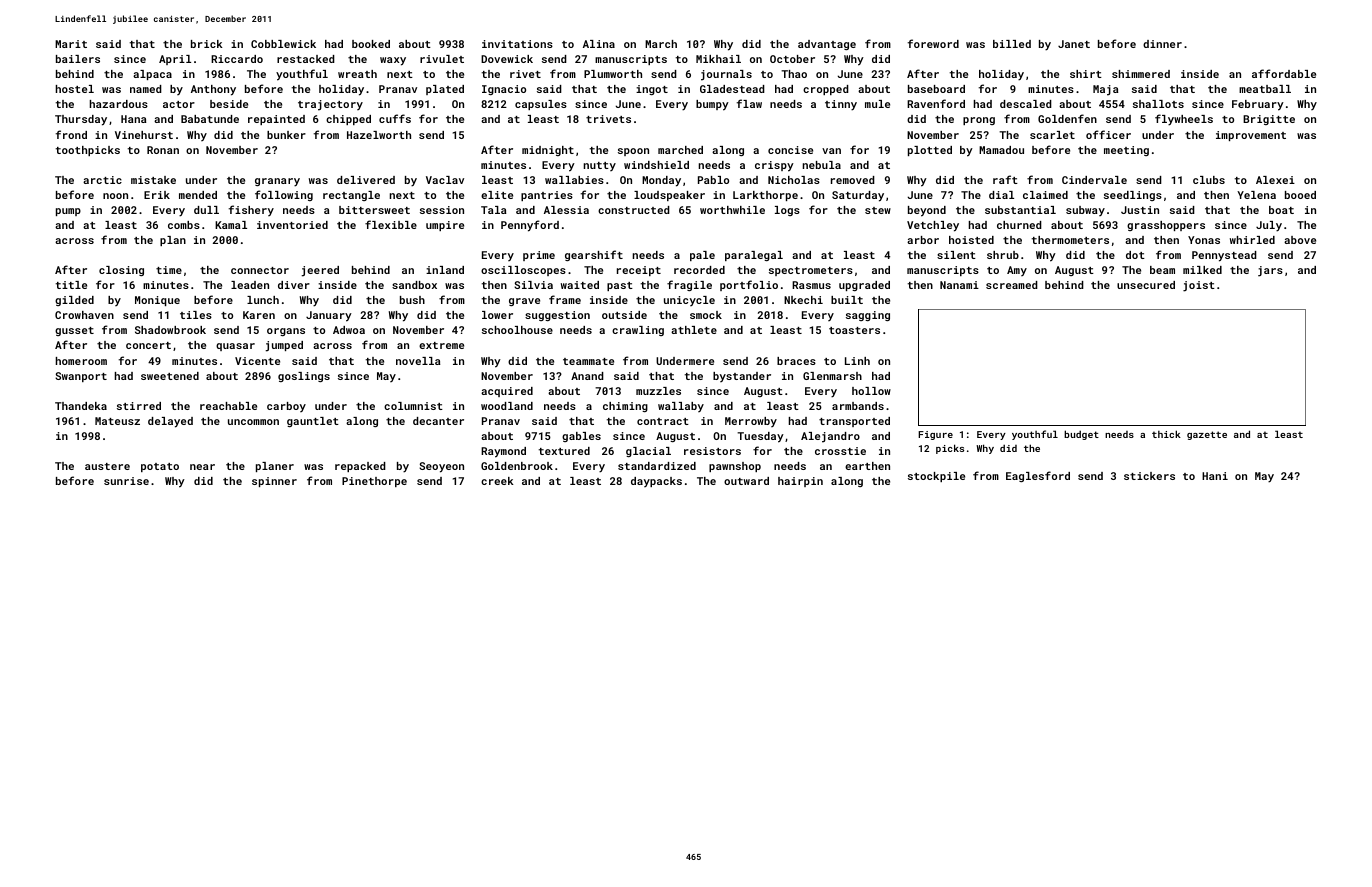 This image has width=1372, height=887. Describe the element at coordinates (657, 466) in the image. I see `standardized` at that location.
